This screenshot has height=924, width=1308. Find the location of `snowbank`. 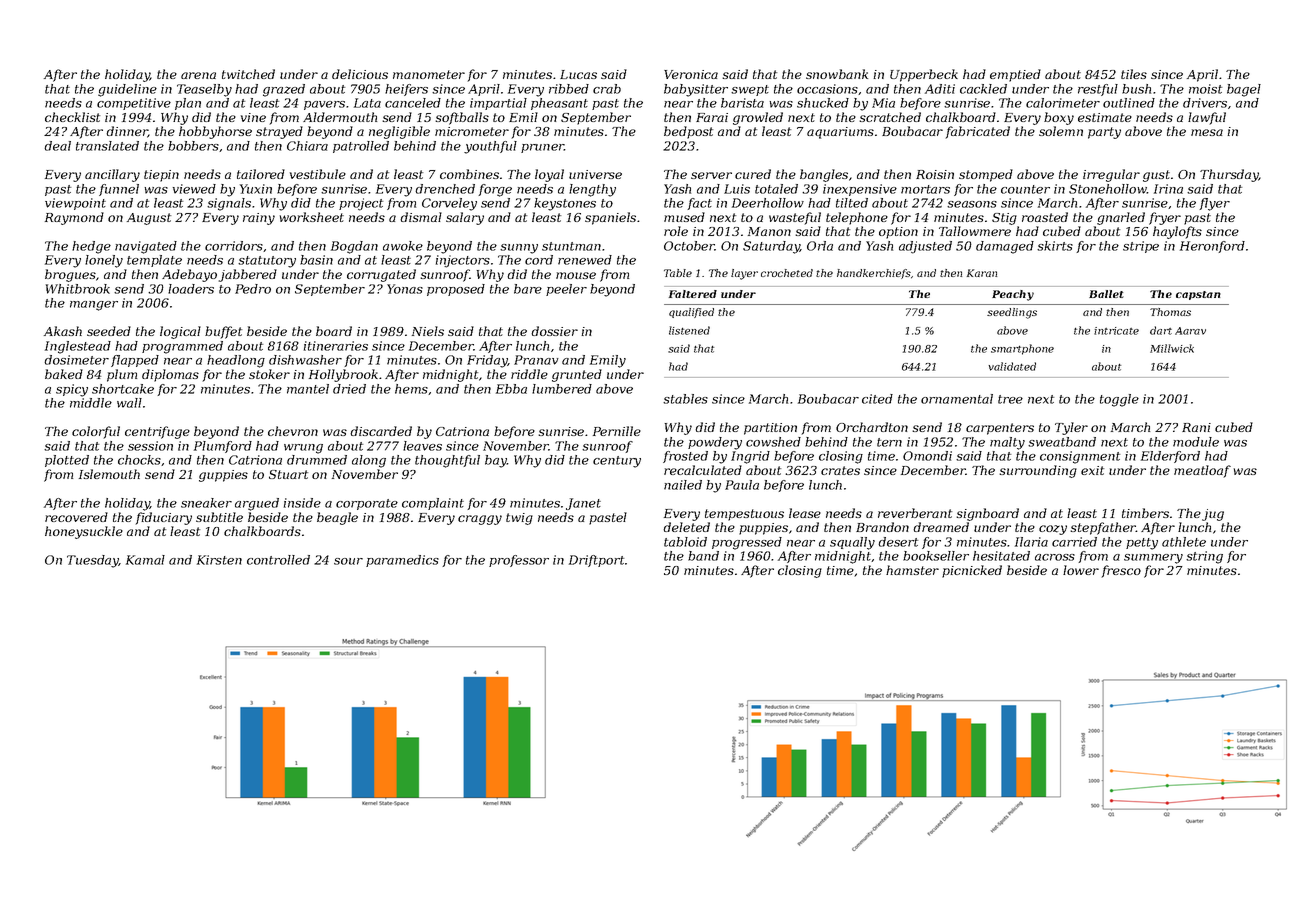

snowbank is located at coordinates (837, 74).
